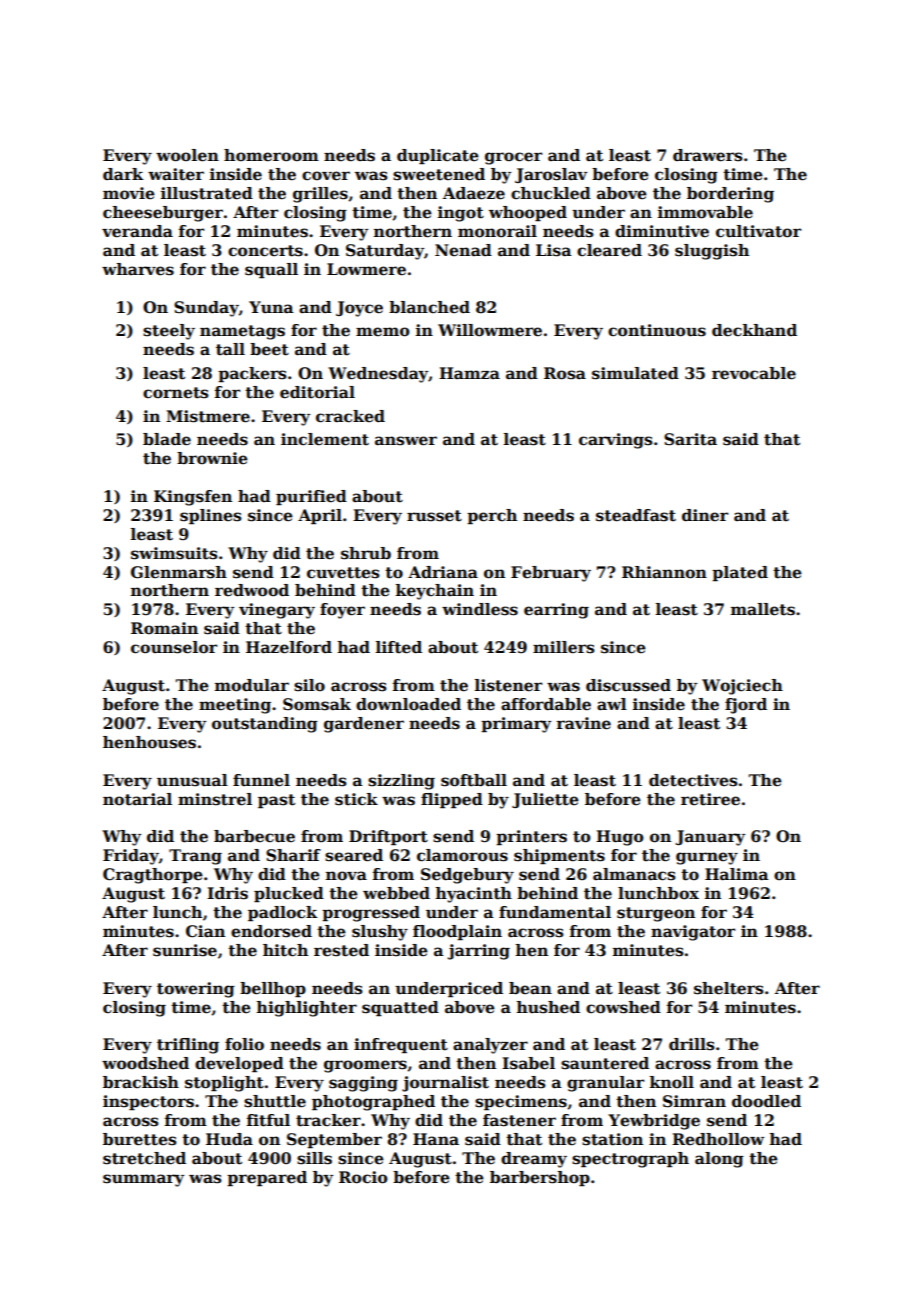  Describe the element at coordinates (435, 592) in the page. I see `keychain` at that location.
